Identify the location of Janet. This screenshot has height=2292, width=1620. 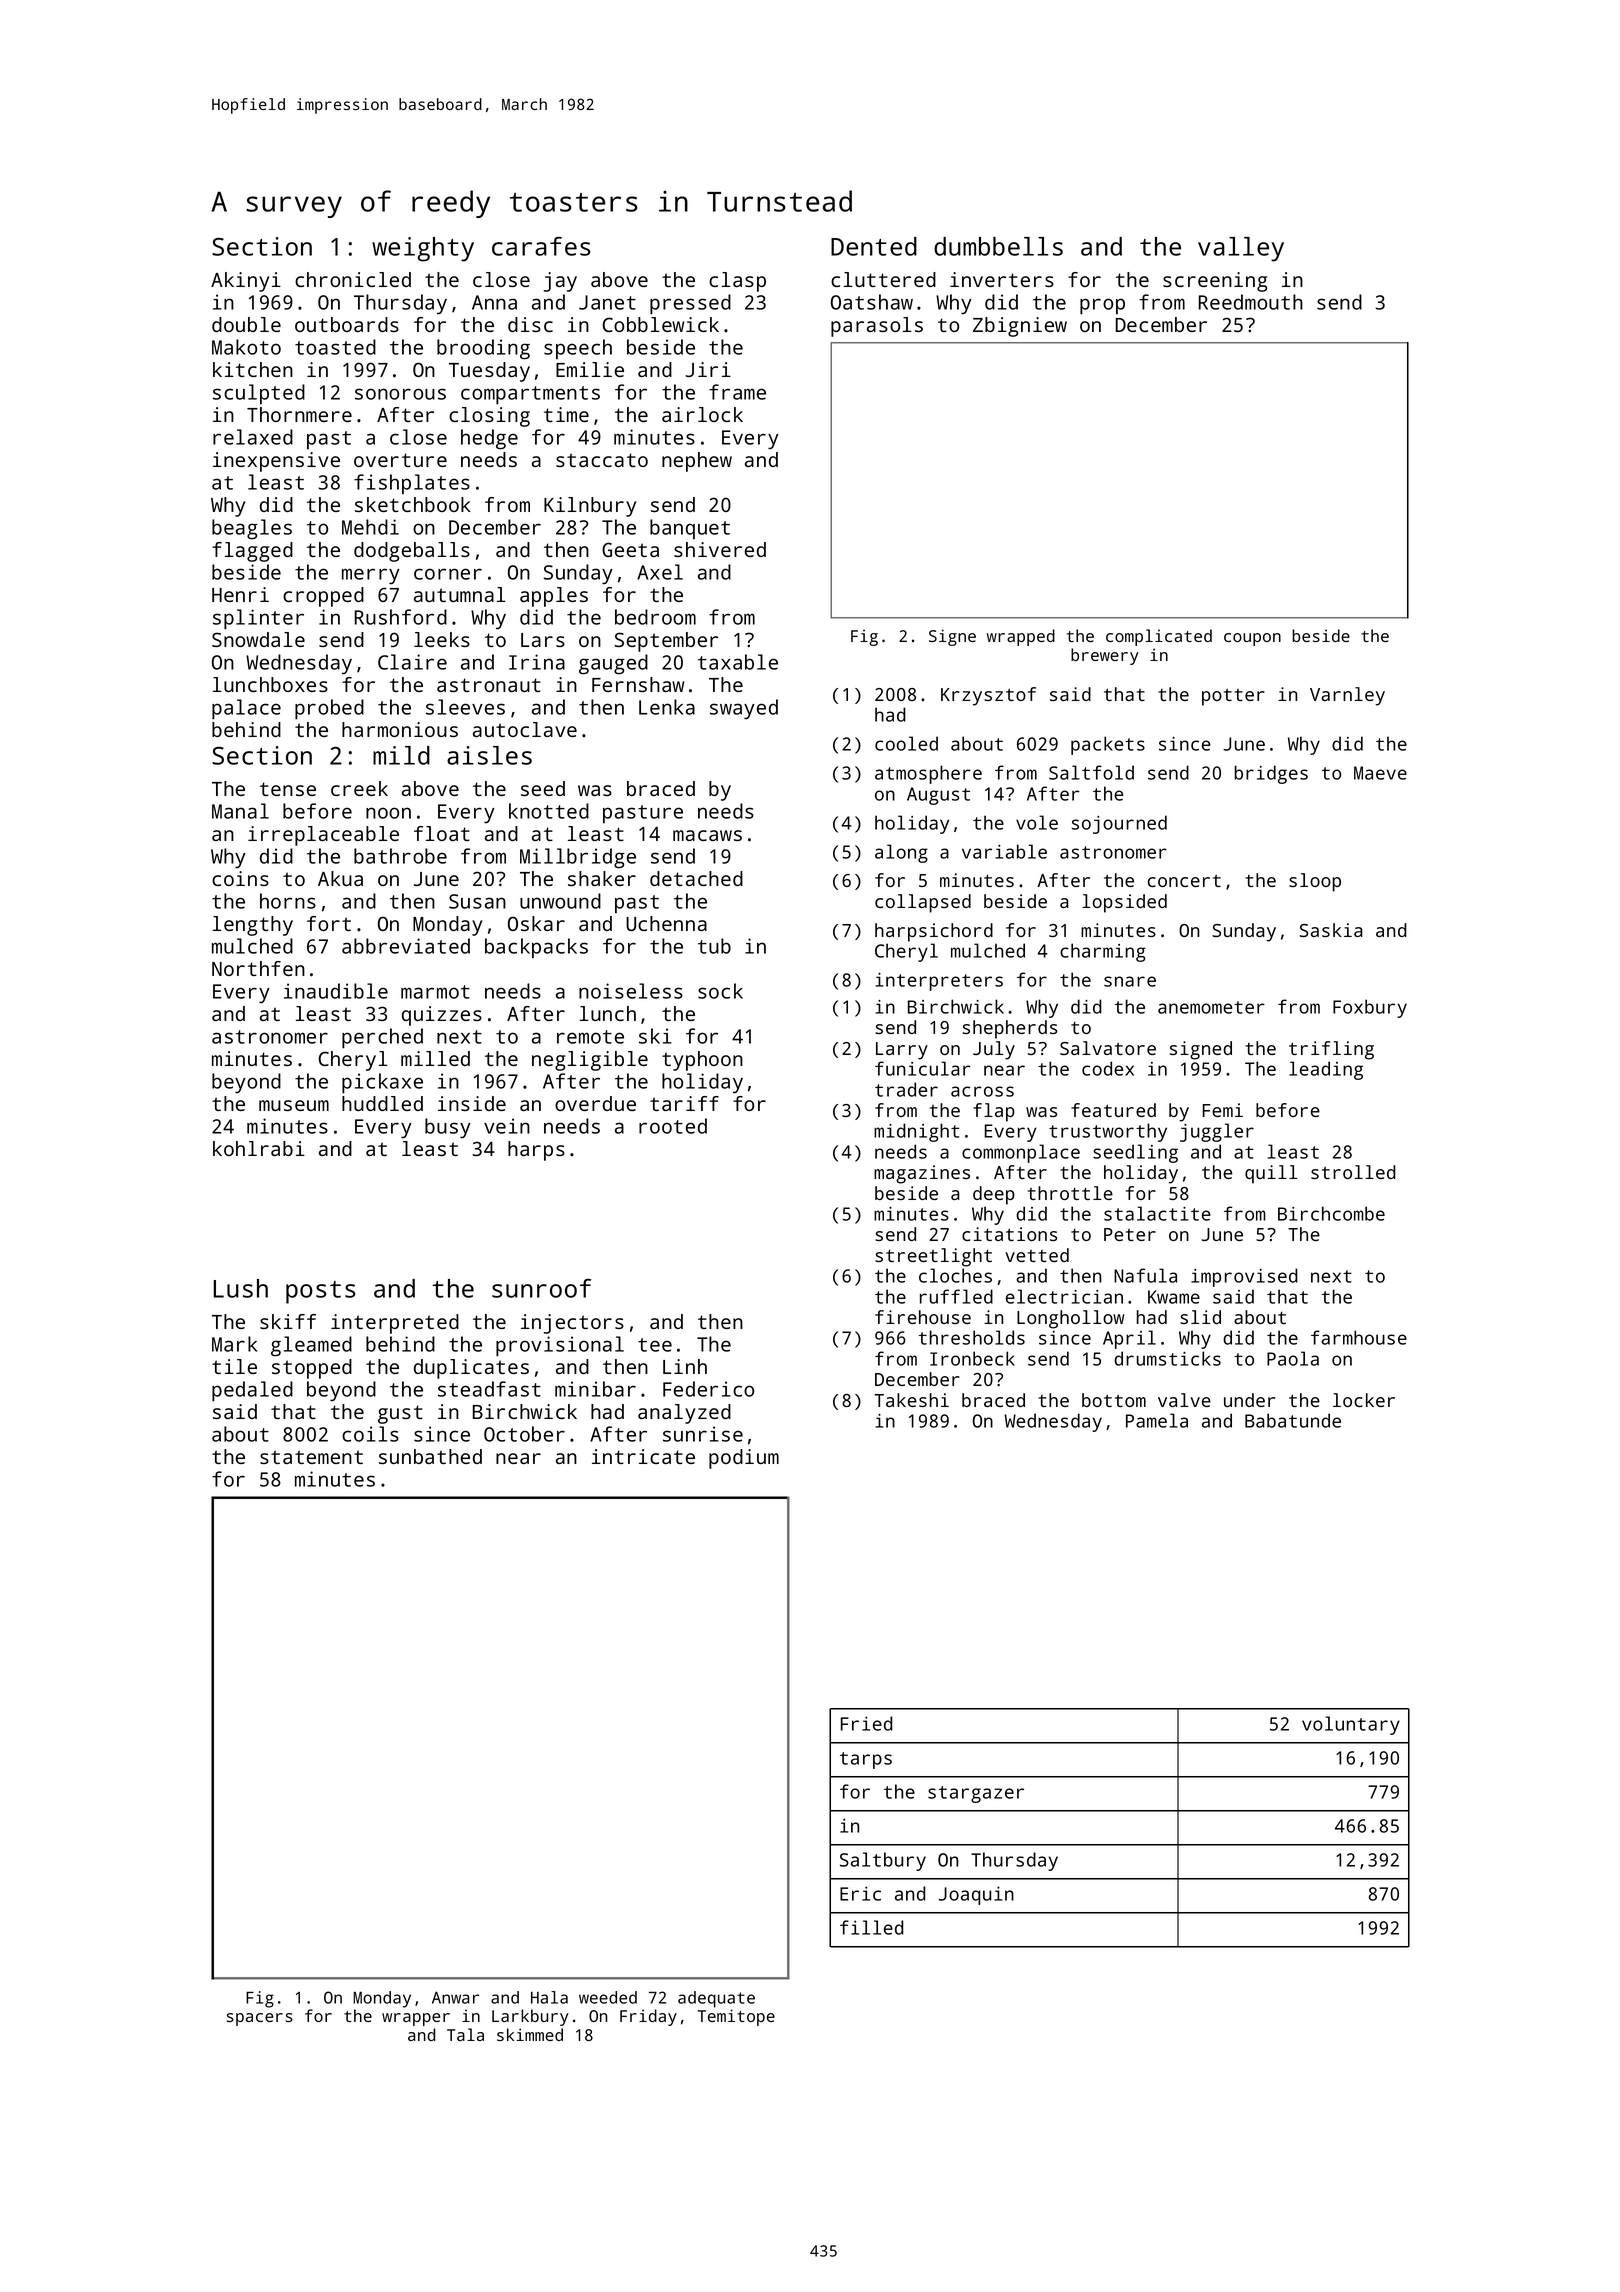
(607, 302).
